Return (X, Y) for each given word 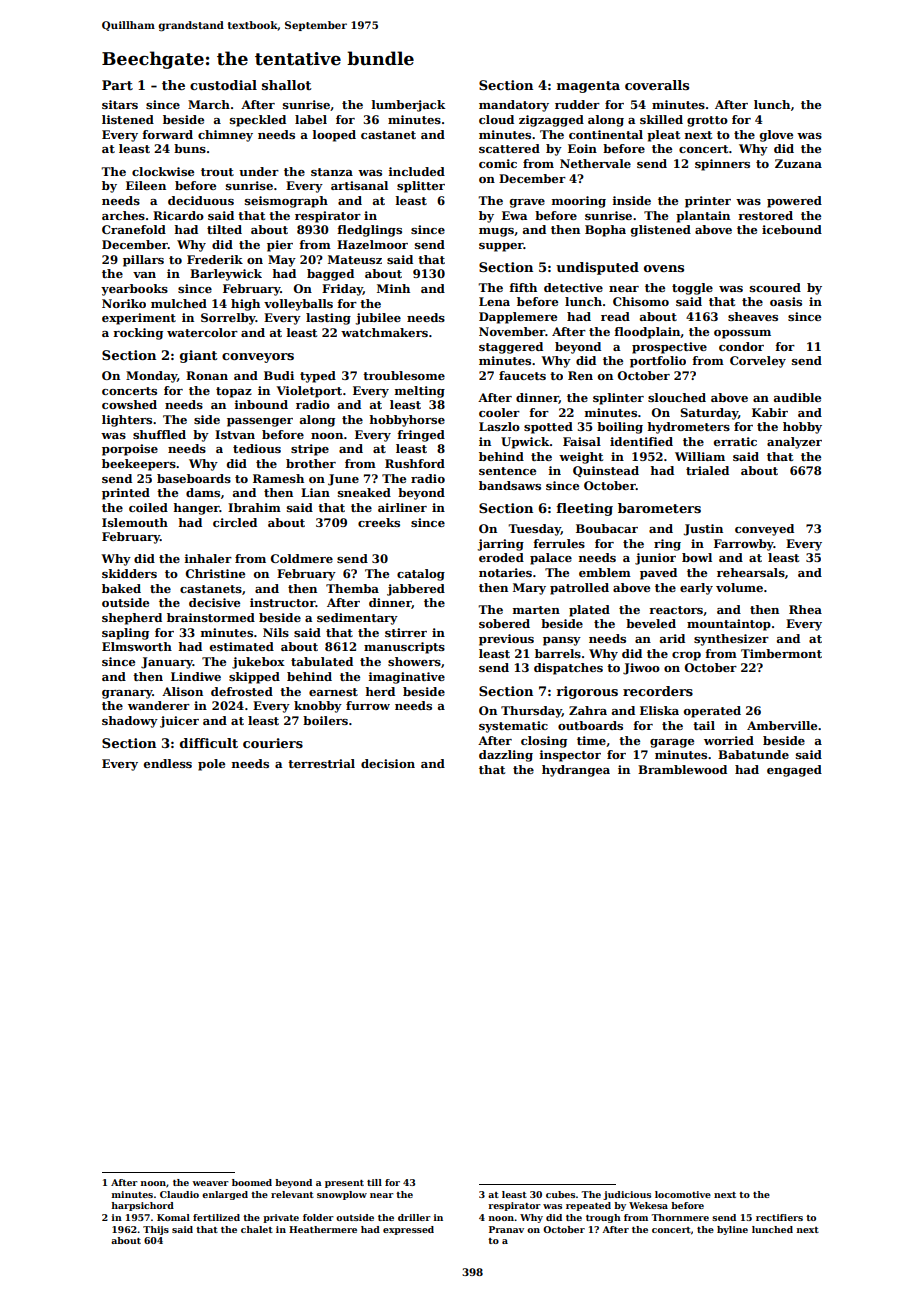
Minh (393, 288)
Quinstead (606, 471)
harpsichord (143, 1206)
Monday (151, 377)
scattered (509, 148)
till (374, 1182)
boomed (252, 1182)
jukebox (258, 663)
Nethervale (595, 163)
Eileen (146, 185)
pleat (663, 136)
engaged (794, 771)
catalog (421, 575)
